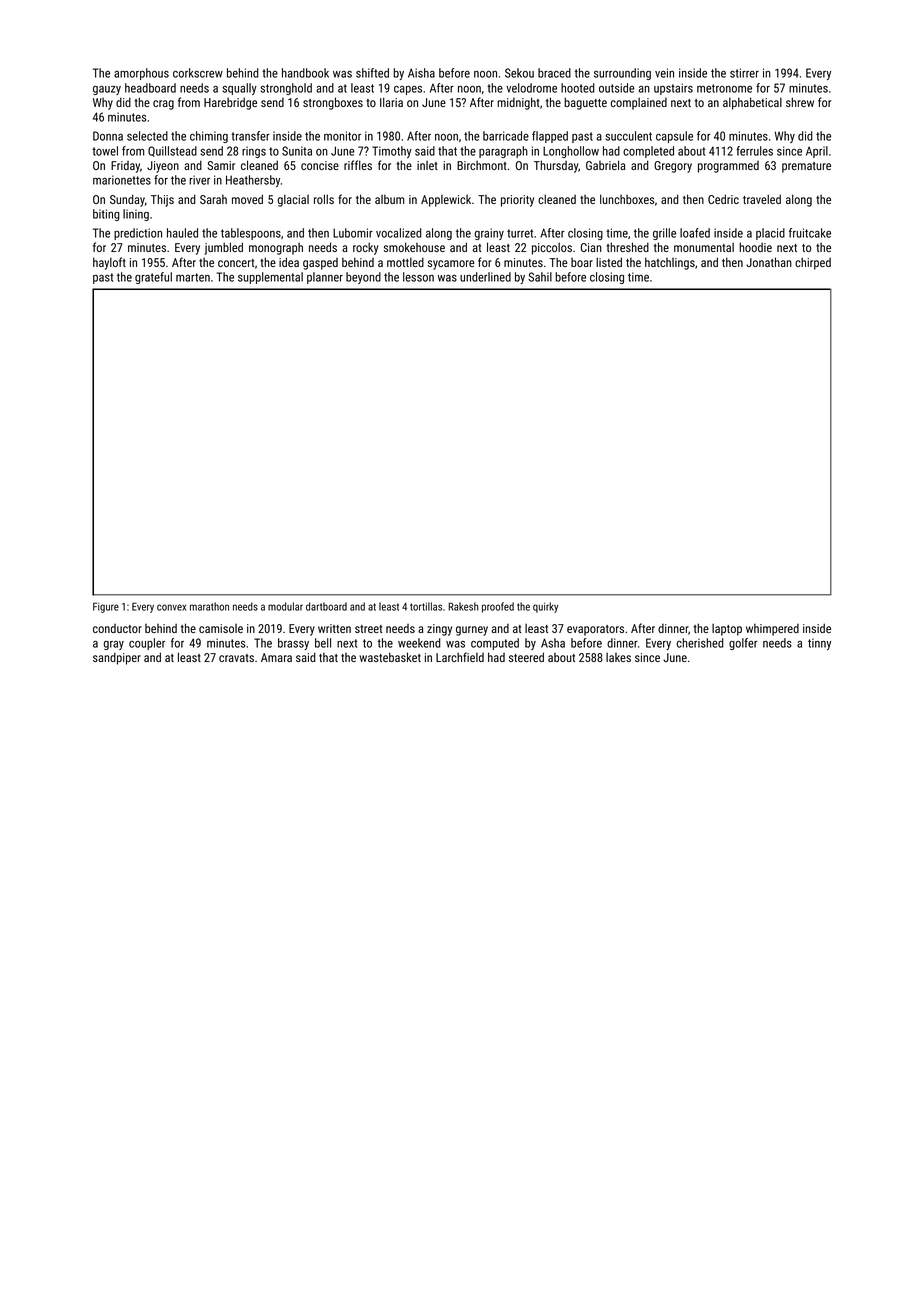 The height and width of the screenshot is (1308, 924). I want to click on gauzy, so click(107, 90).
